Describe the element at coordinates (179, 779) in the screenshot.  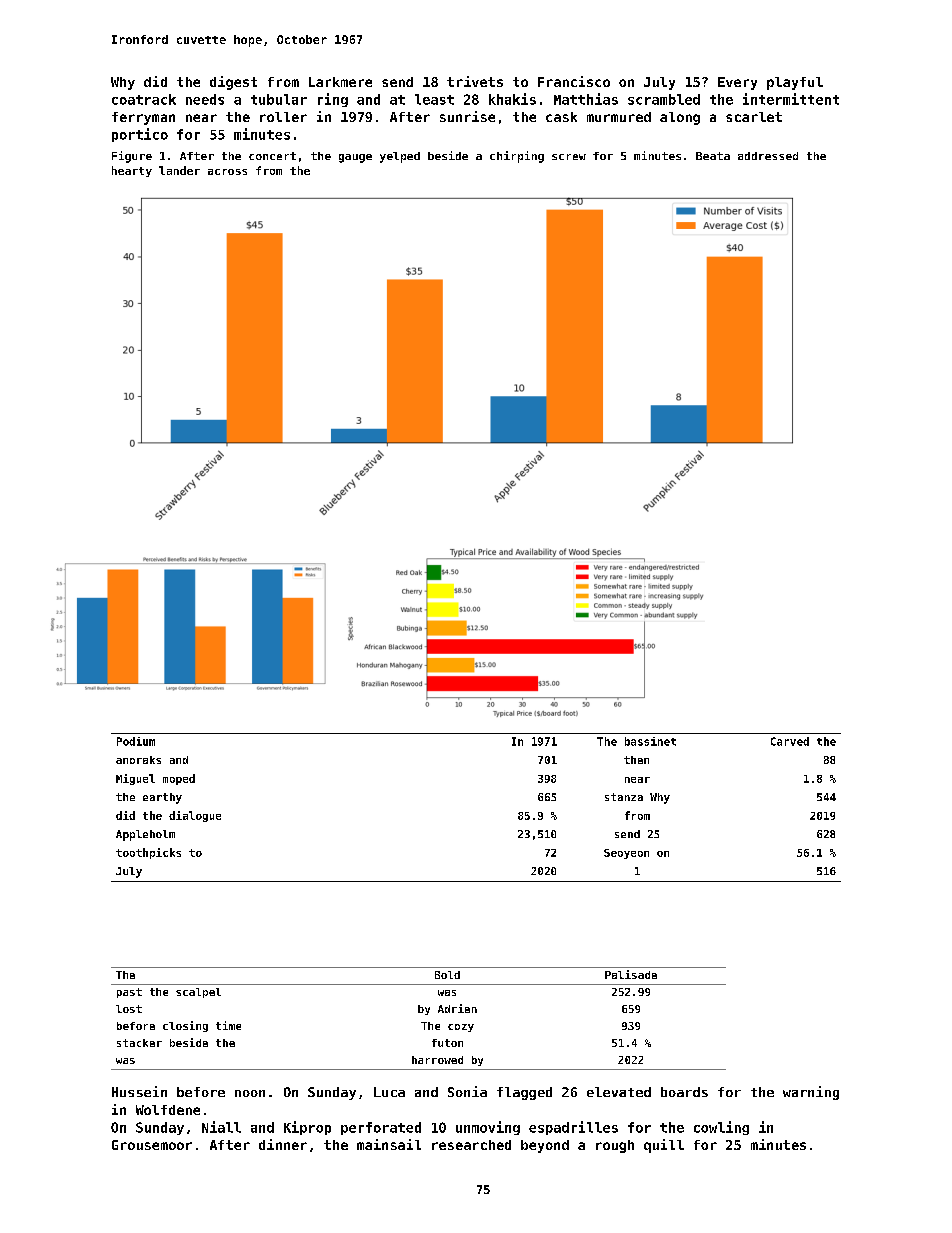
I see `moped` at that location.
